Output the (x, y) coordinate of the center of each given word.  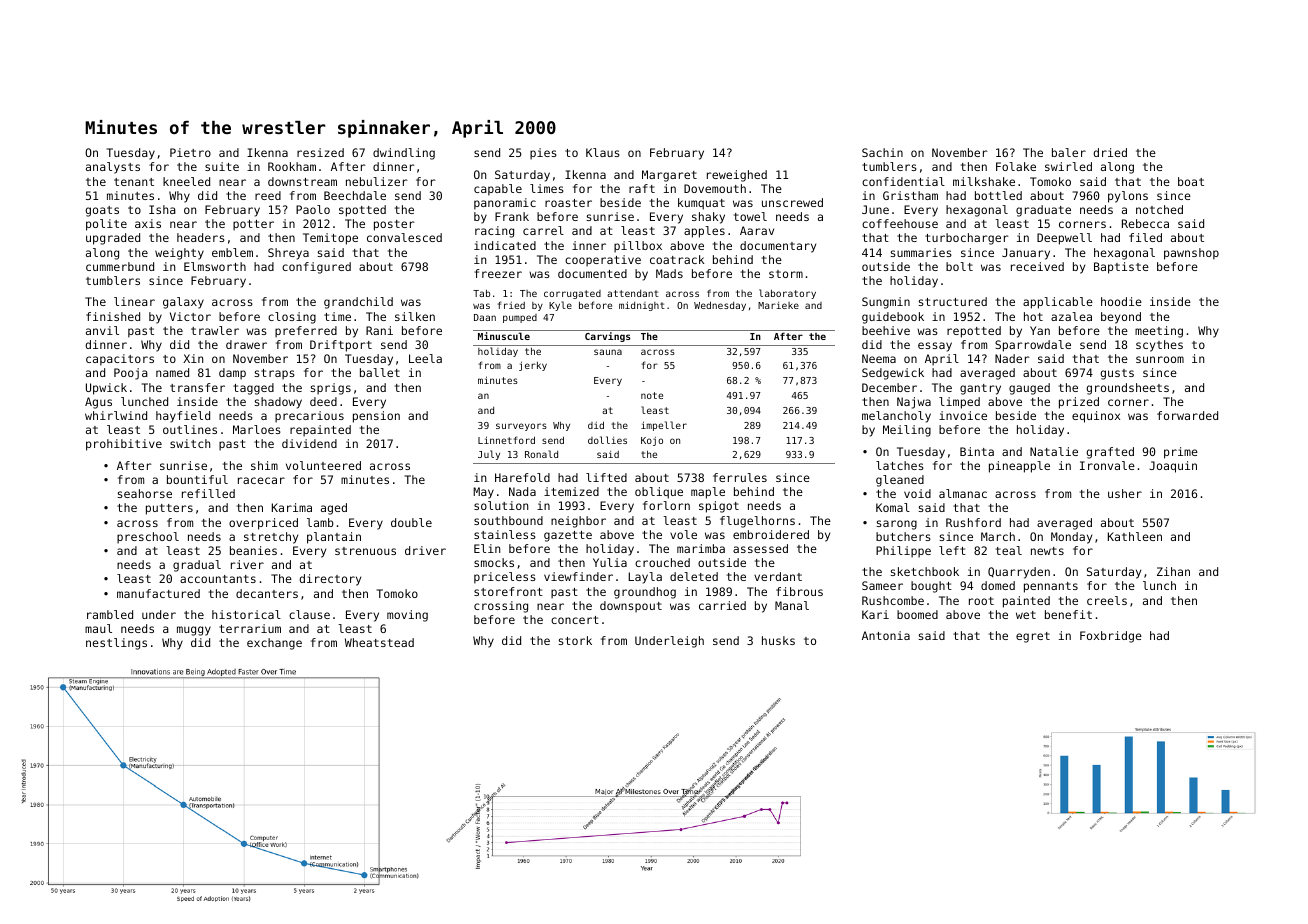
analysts (113, 168)
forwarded (1187, 415)
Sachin (882, 152)
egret (1033, 637)
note (652, 395)
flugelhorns (757, 522)
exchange (274, 644)
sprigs (331, 389)
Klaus (603, 152)
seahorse (145, 493)
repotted (974, 332)
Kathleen (1135, 536)
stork (575, 640)
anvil (102, 330)
